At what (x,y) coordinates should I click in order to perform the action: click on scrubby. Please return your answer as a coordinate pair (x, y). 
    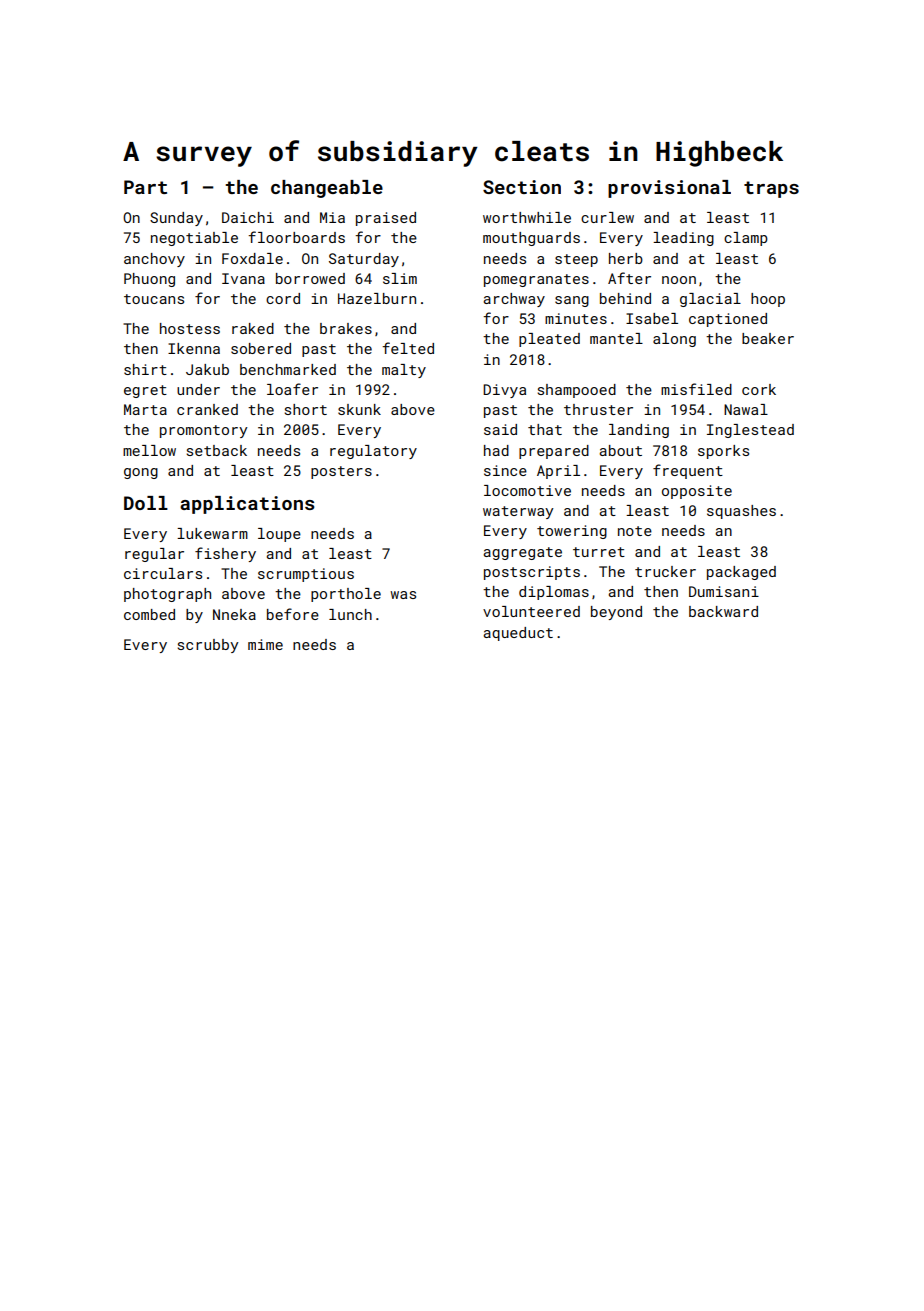
    Looking at the image, I should click on (208, 646).
